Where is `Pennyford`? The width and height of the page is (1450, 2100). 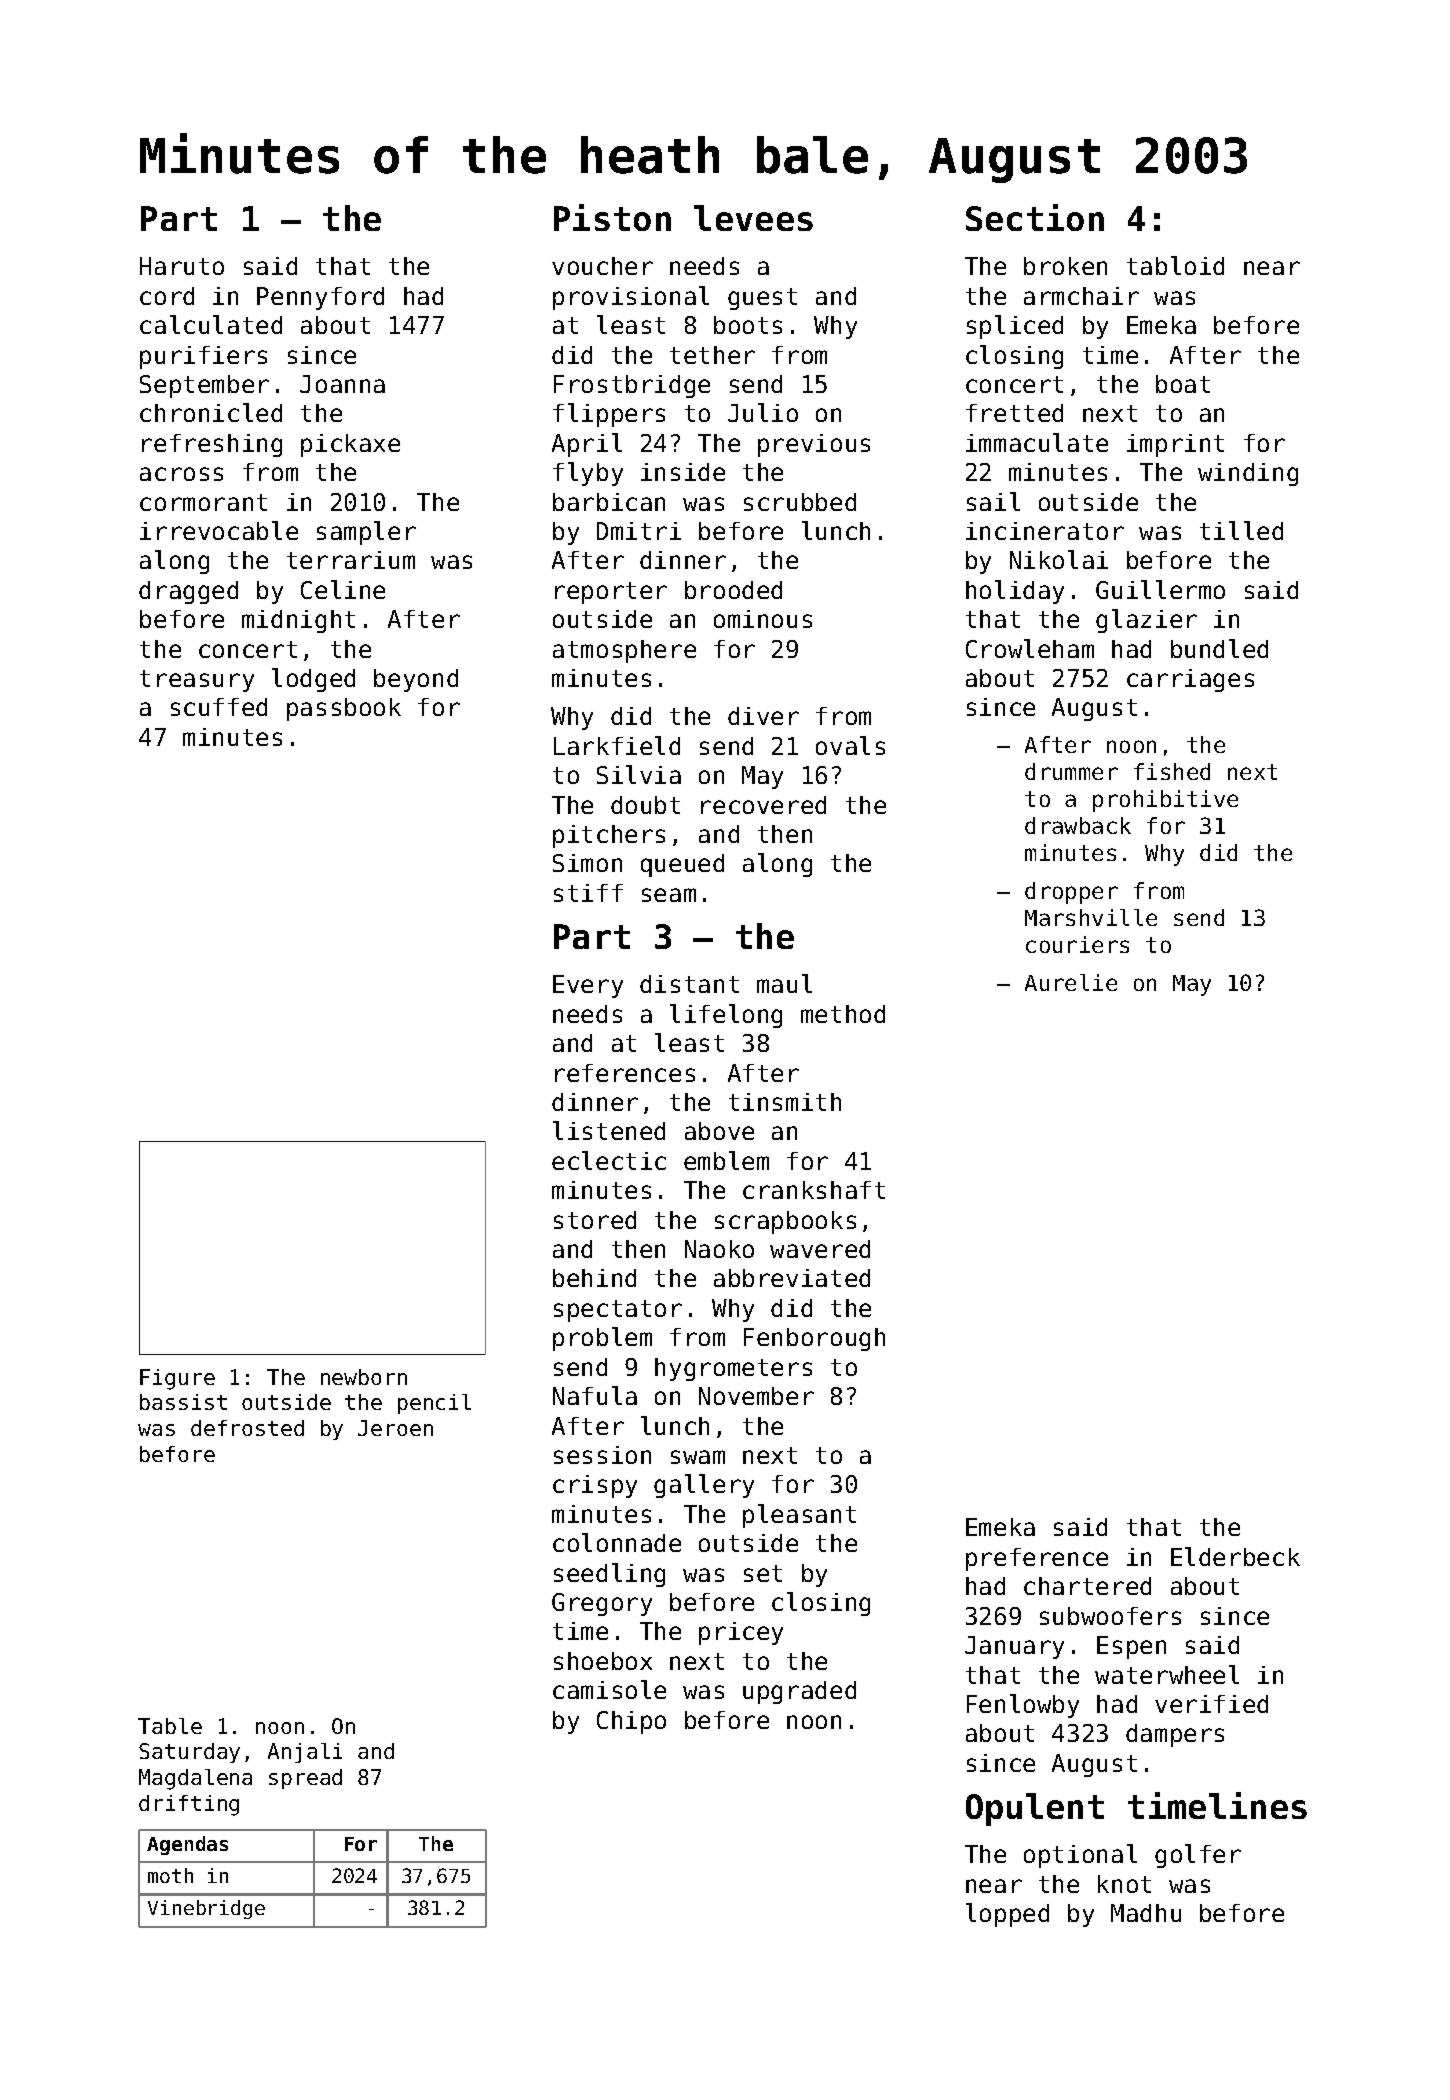
Pennyford is located at coordinates (320, 298).
